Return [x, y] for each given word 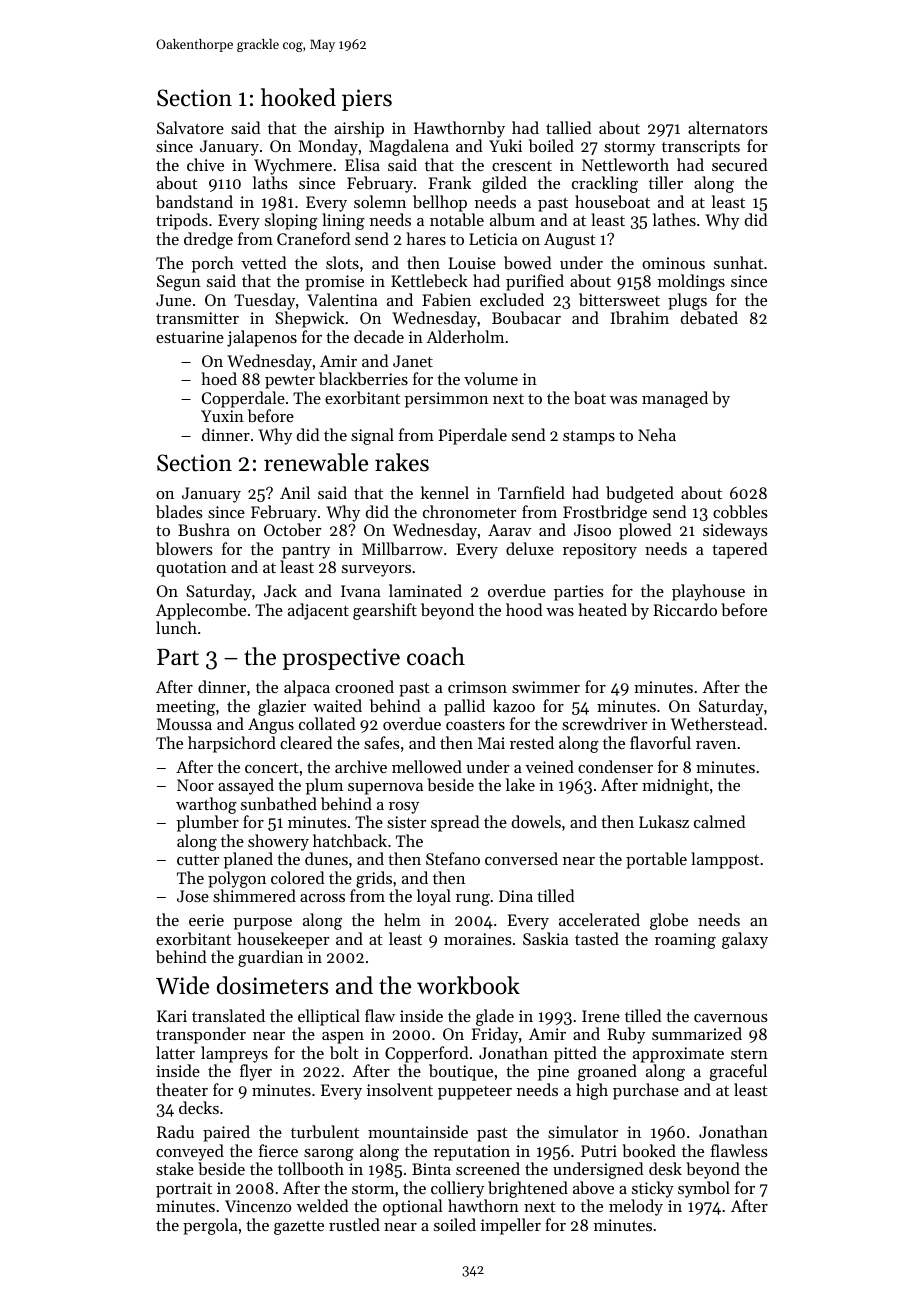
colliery [457, 1189]
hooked [298, 97]
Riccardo [685, 609]
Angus [271, 726]
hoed [219, 378]
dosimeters [272, 985]
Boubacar [526, 317]
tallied [568, 127]
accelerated [599, 919]
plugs [687, 301]
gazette [299, 1228]
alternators [728, 127]
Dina [516, 896]
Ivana [361, 591]
